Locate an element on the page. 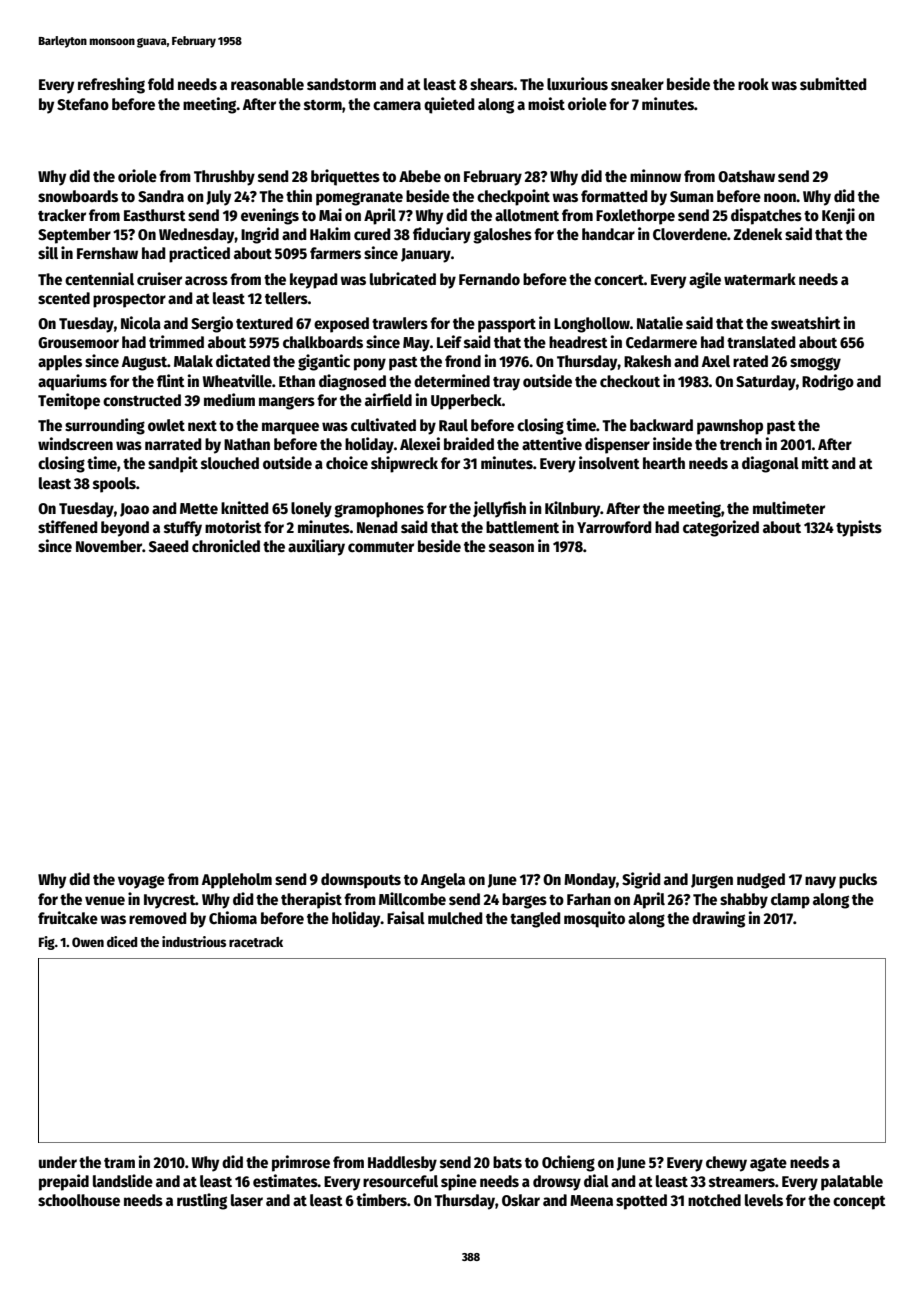  checkpoint is located at coordinates (513, 197).
